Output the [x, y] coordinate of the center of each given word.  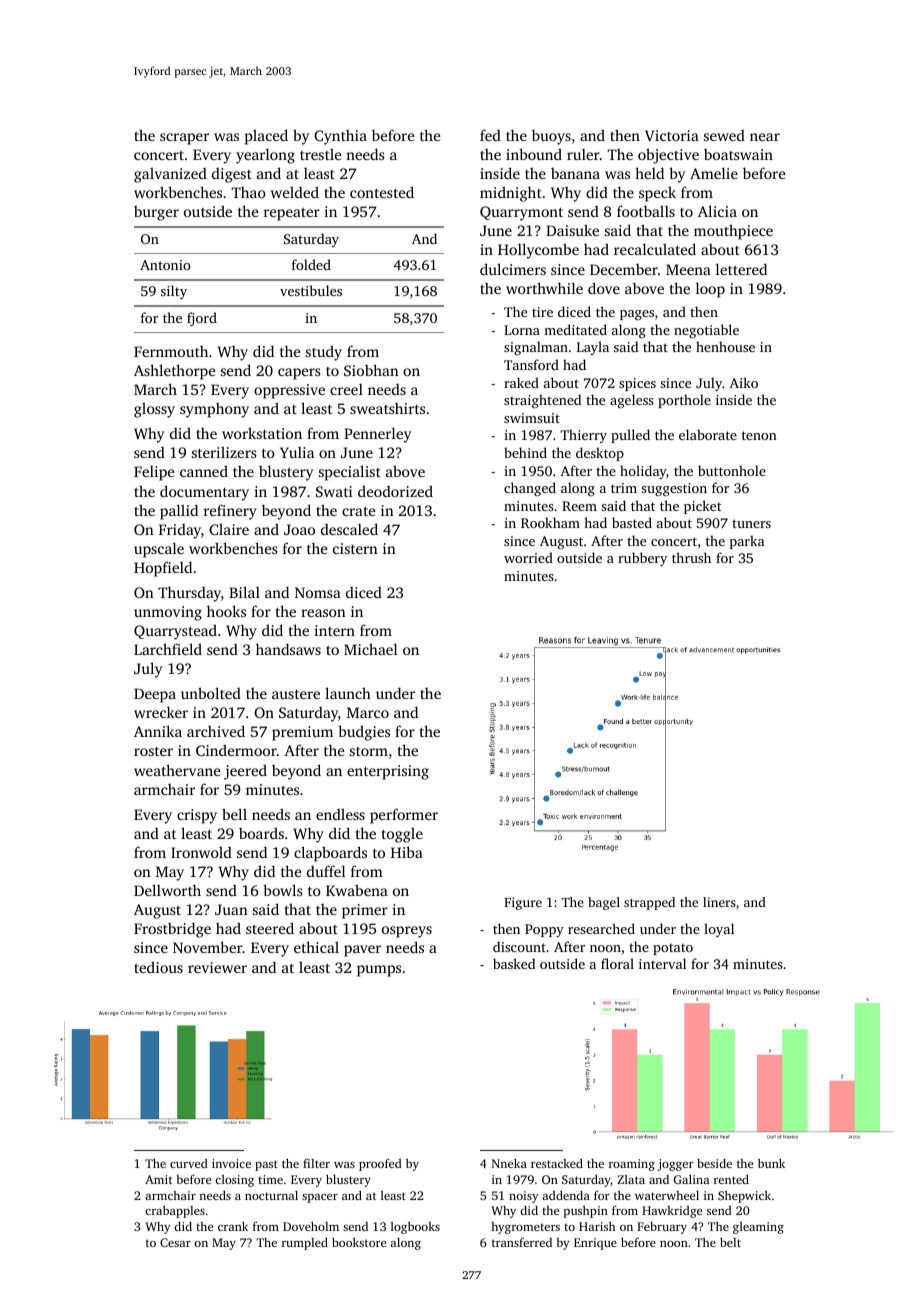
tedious [158, 967]
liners [719, 902]
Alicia [717, 211]
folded [311, 264]
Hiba [407, 852]
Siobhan [371, 370]
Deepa [155, 695]
